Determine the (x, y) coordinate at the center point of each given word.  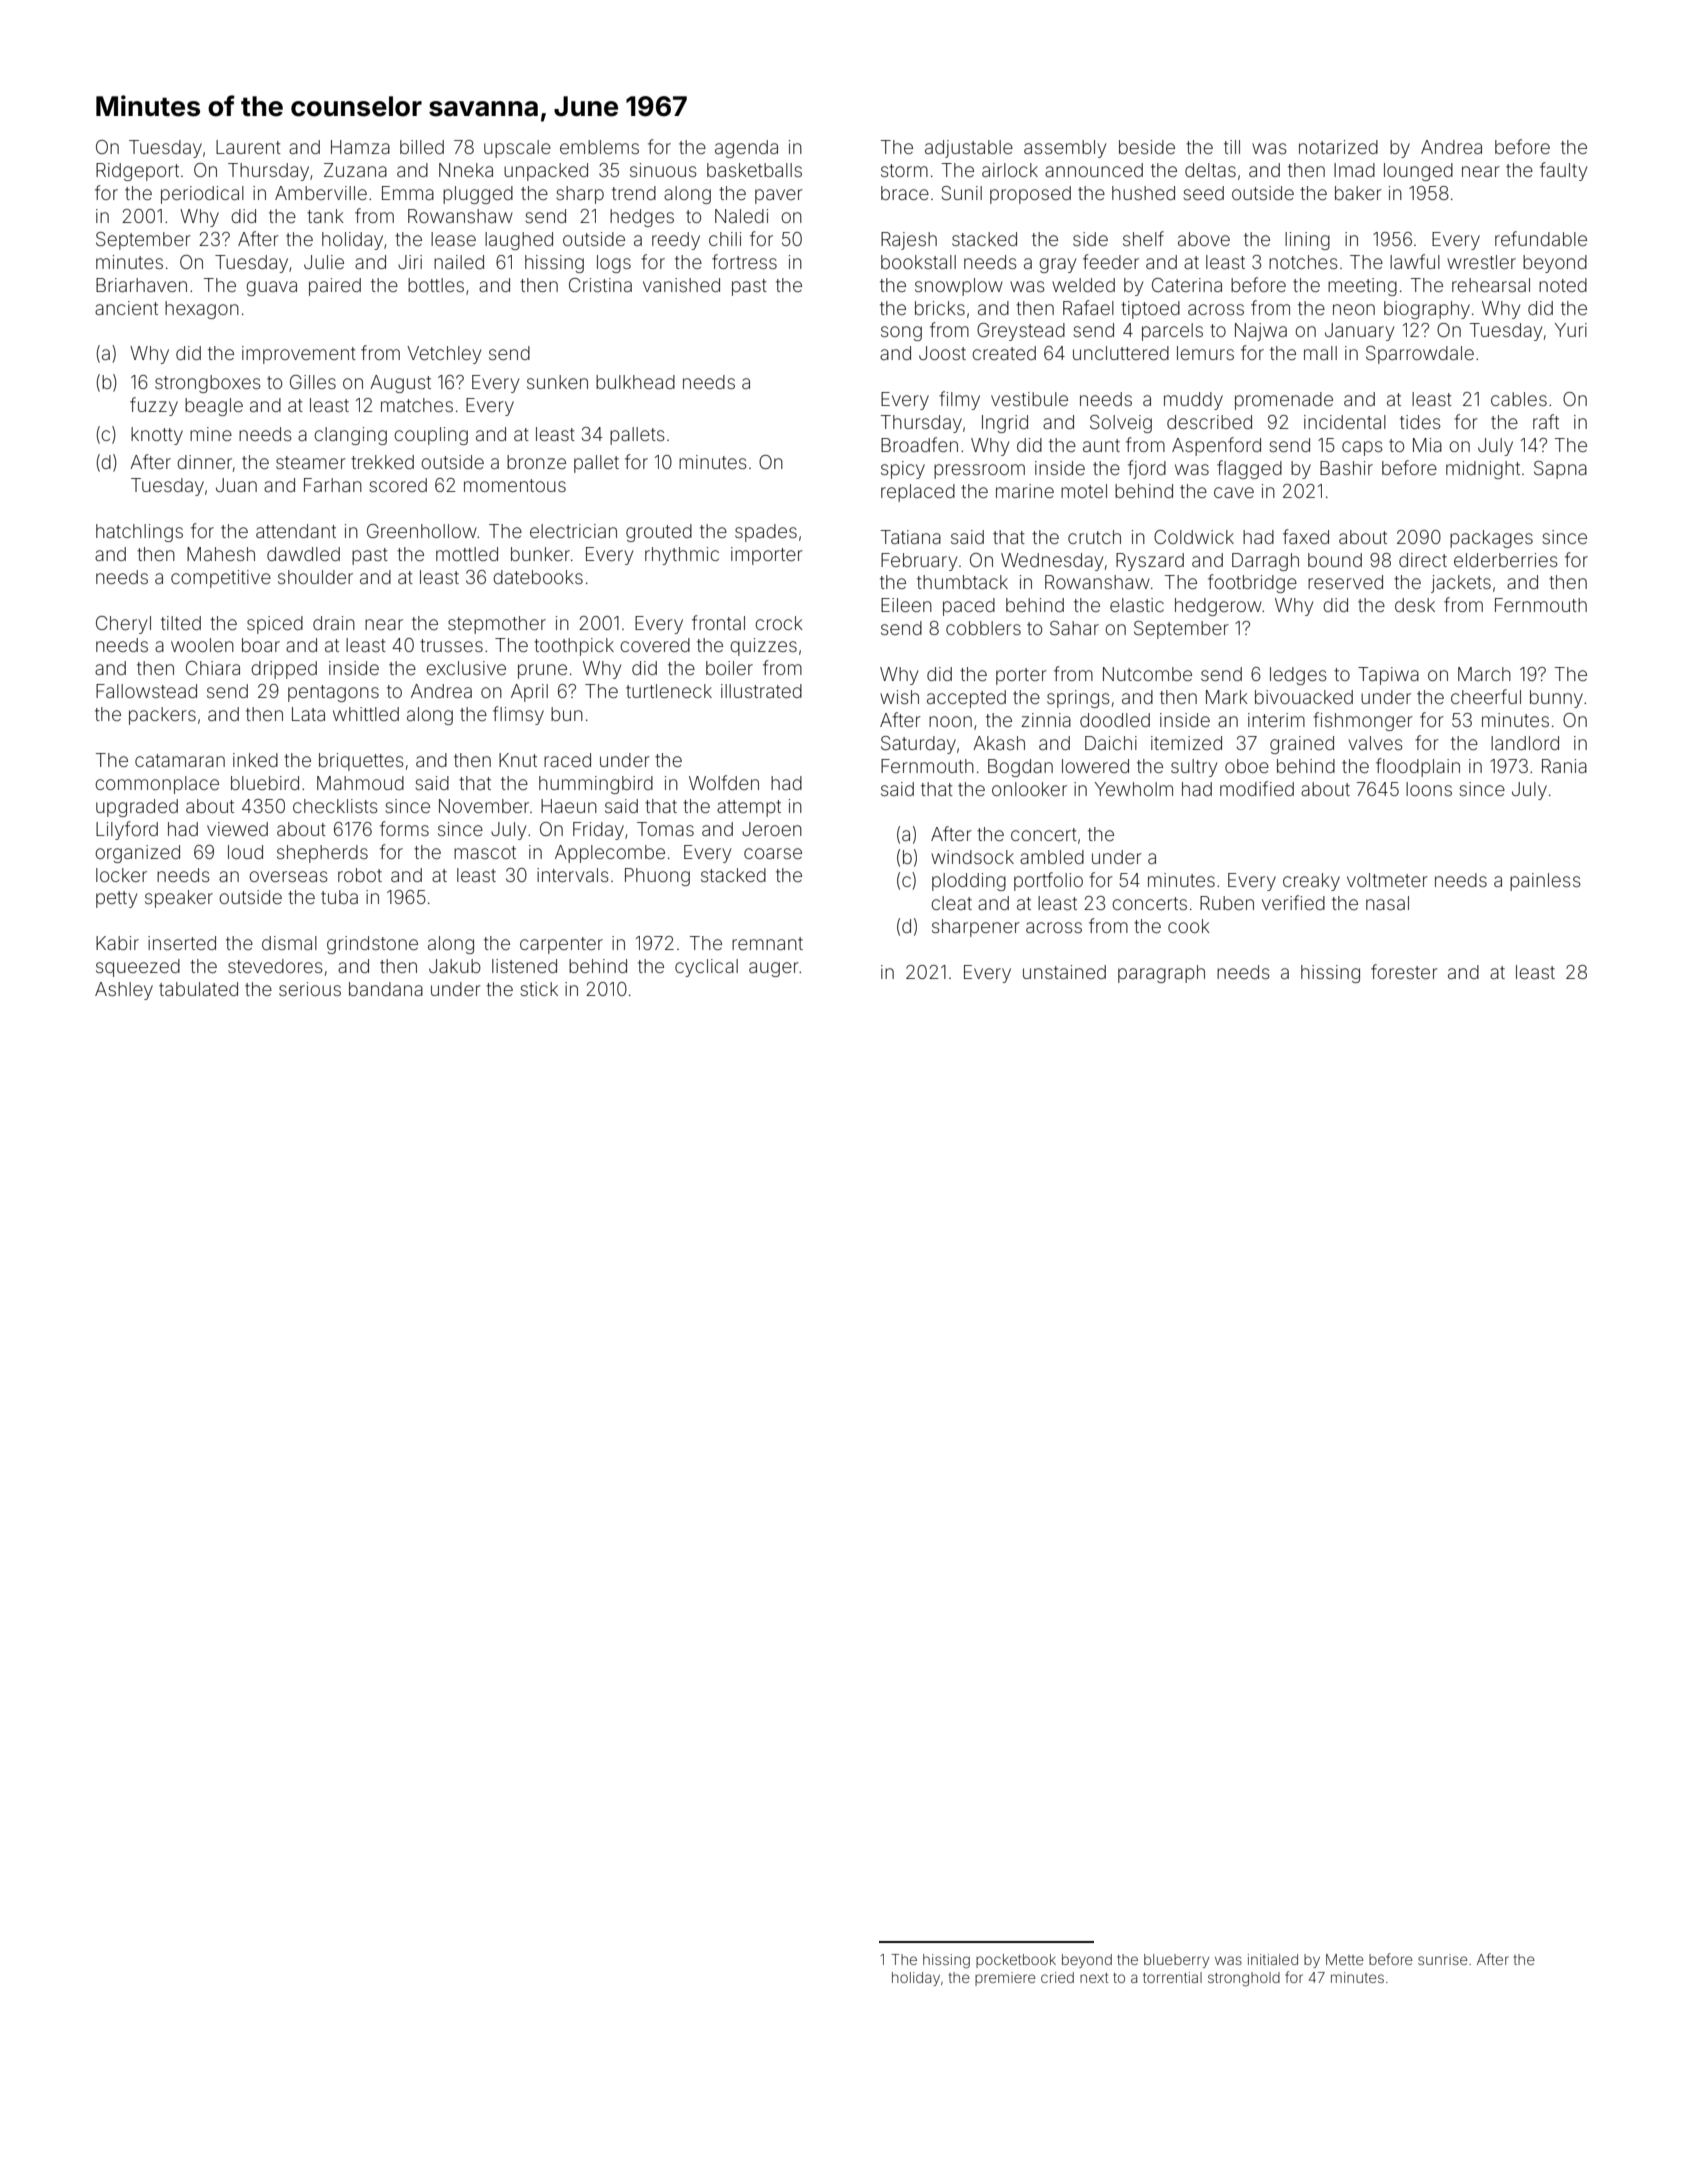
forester (1404, 971)
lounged (1418, 172)
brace (905, 193)
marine (1025, 491)
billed (422, 147)
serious (310, 989)
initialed (1273, 1959)
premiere (1005, 1979)
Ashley (124, 991)
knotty (157, 436)
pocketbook (1016, 1961)
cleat (951, 903)
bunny (1556, 699)
